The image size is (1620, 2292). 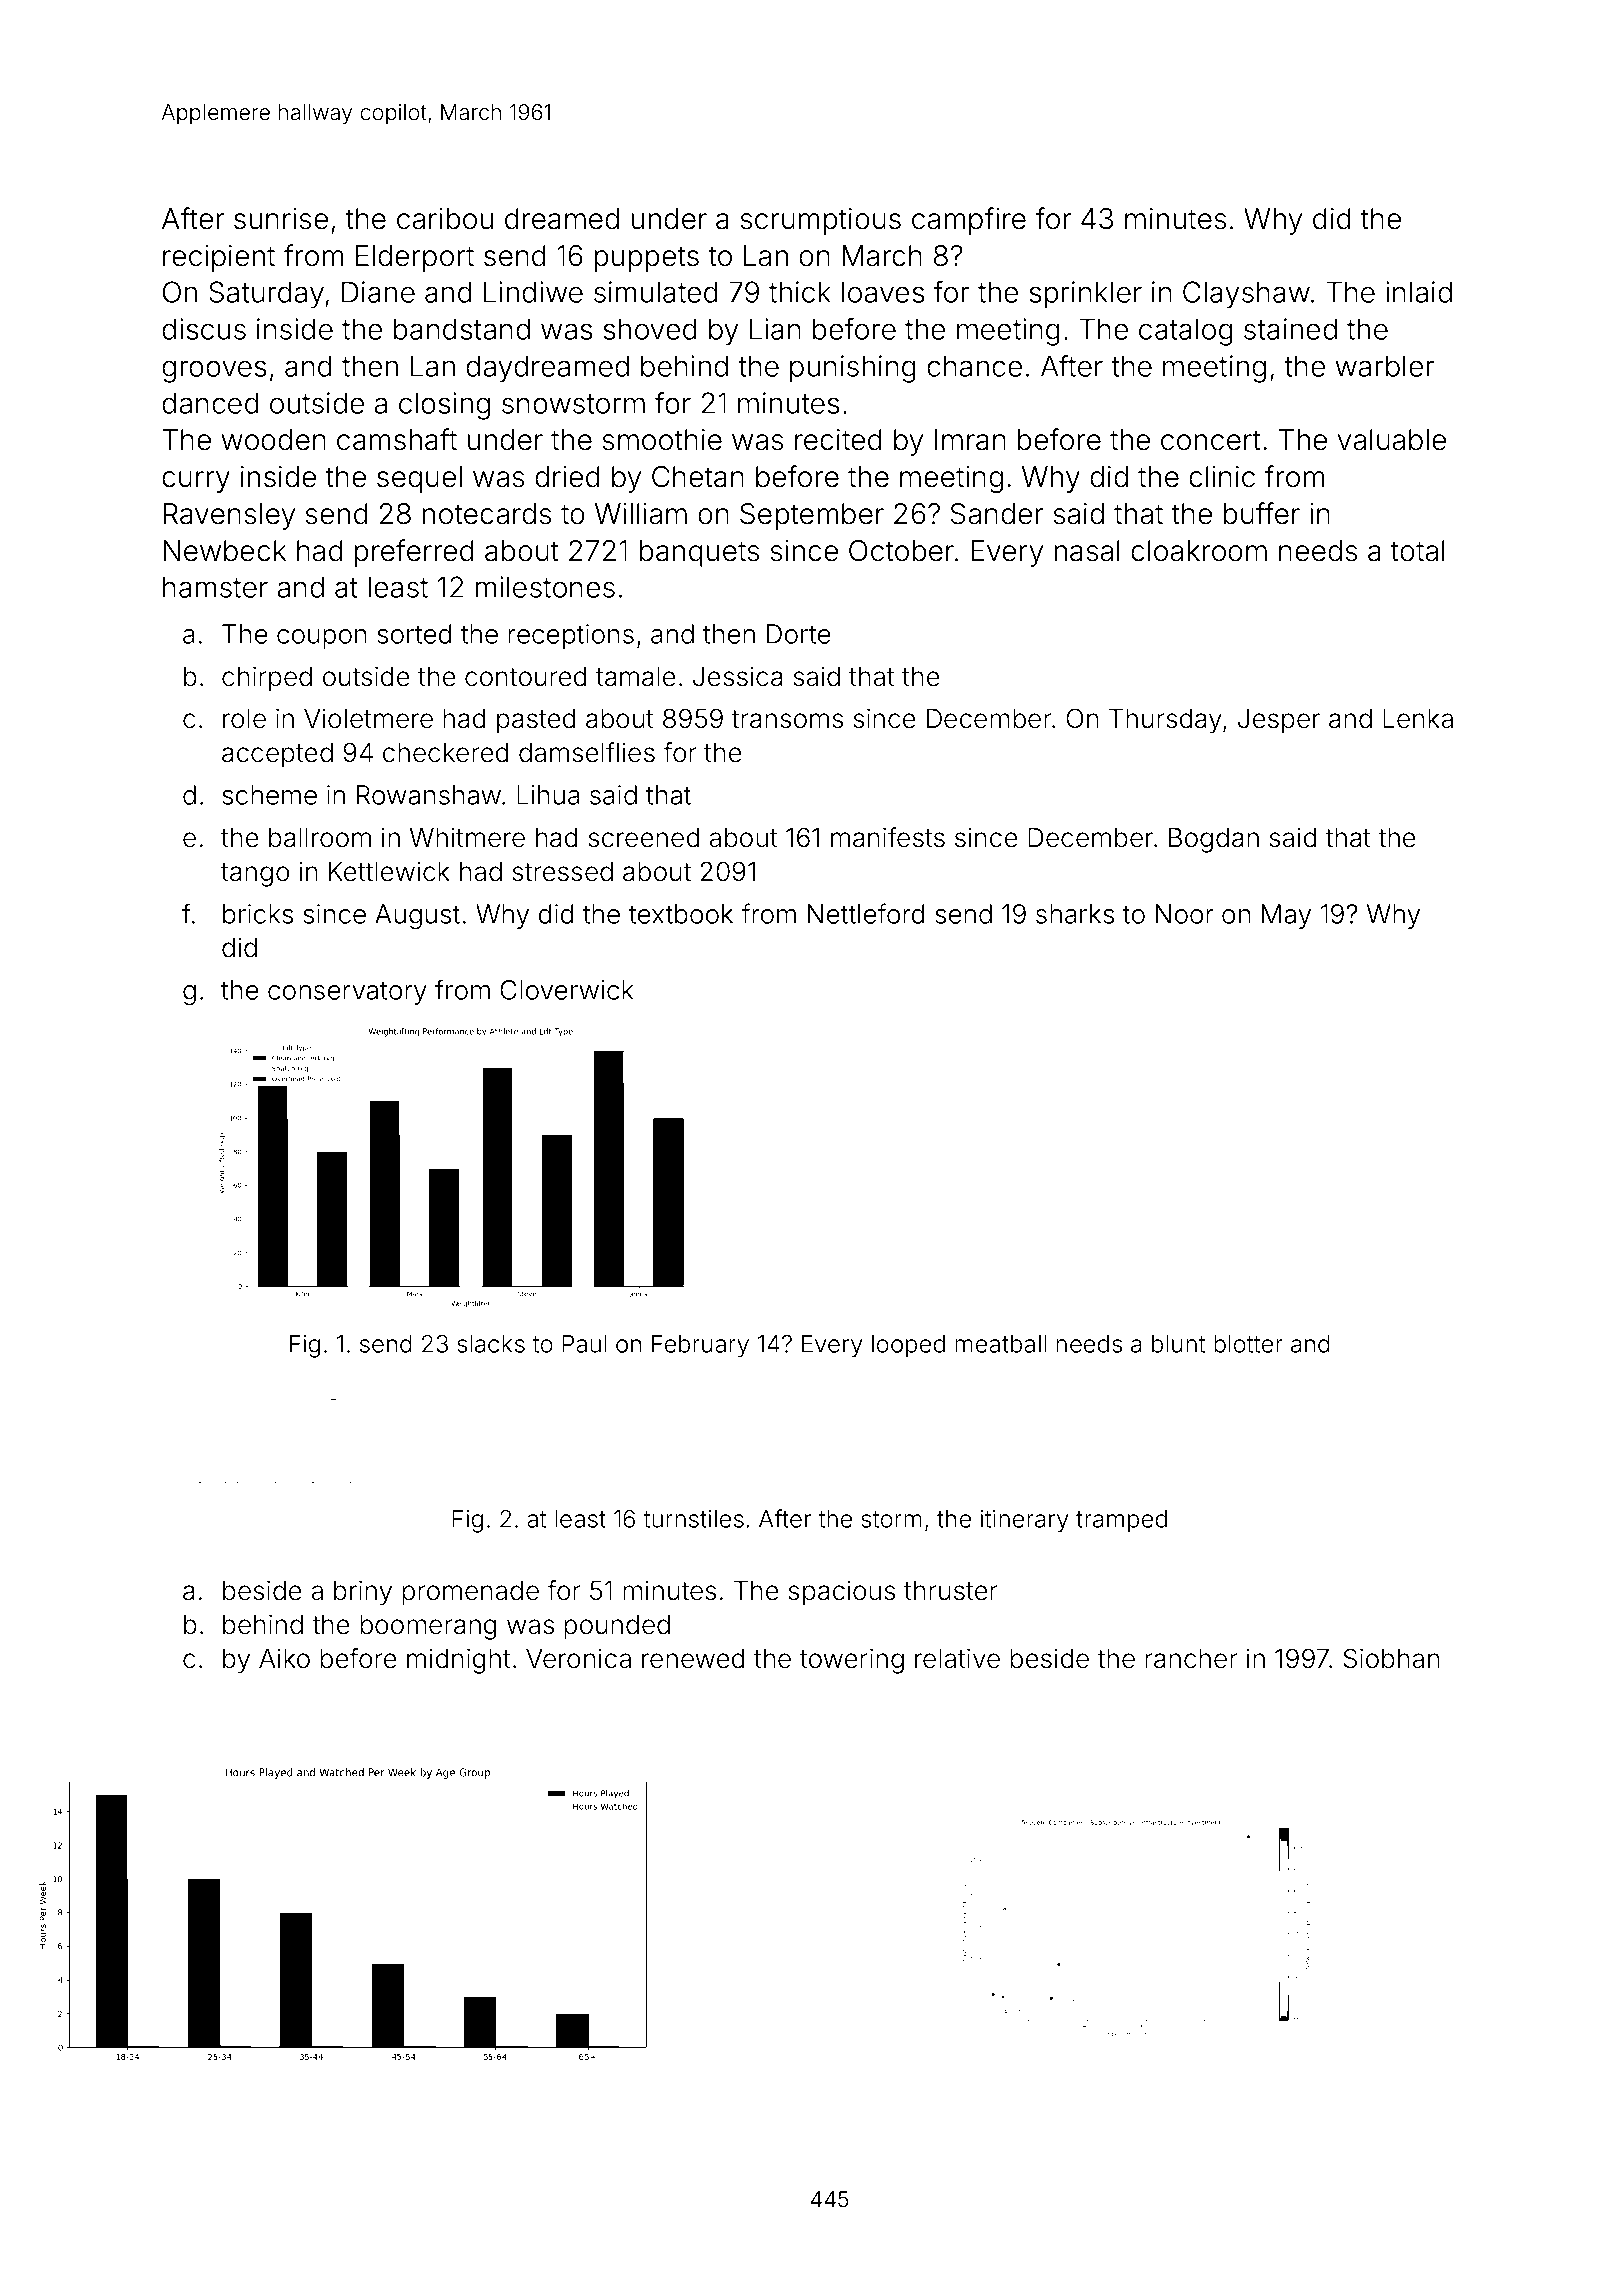 I want to click on looped, so click(x=908, y=1346).
